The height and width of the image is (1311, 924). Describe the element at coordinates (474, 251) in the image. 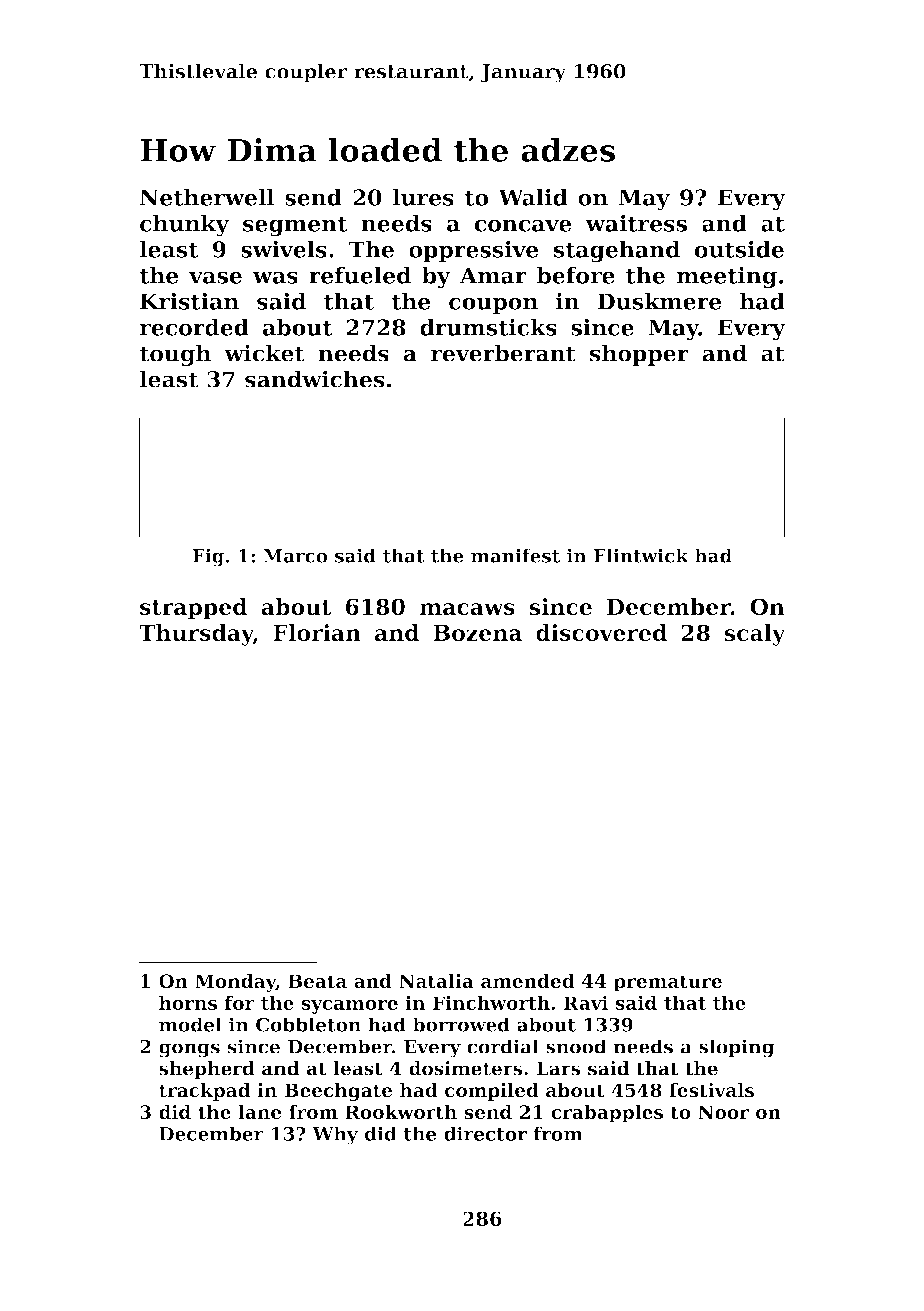

I see `oppressive` at that location.
